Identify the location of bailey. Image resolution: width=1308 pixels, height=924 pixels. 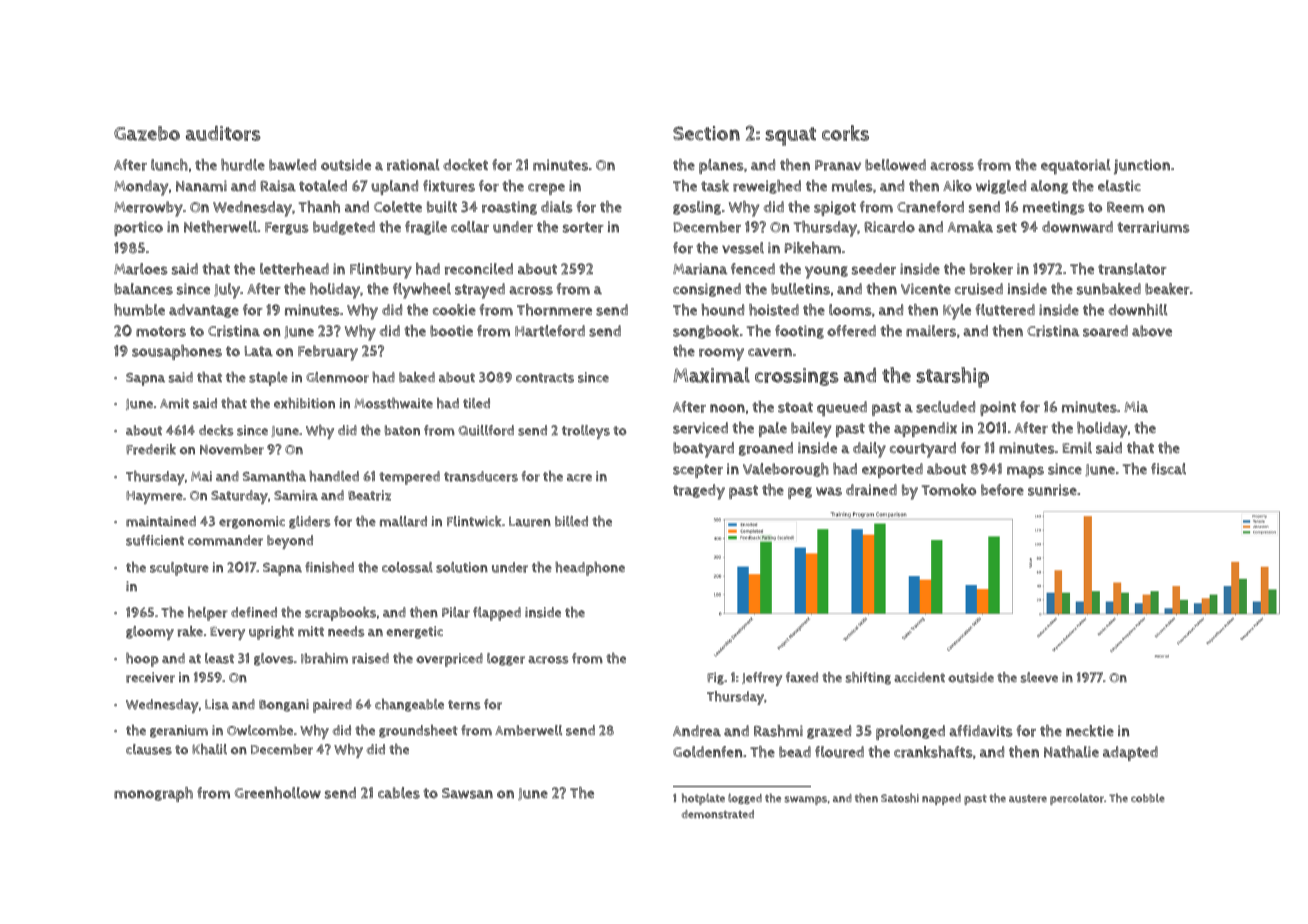
(811, 430).
